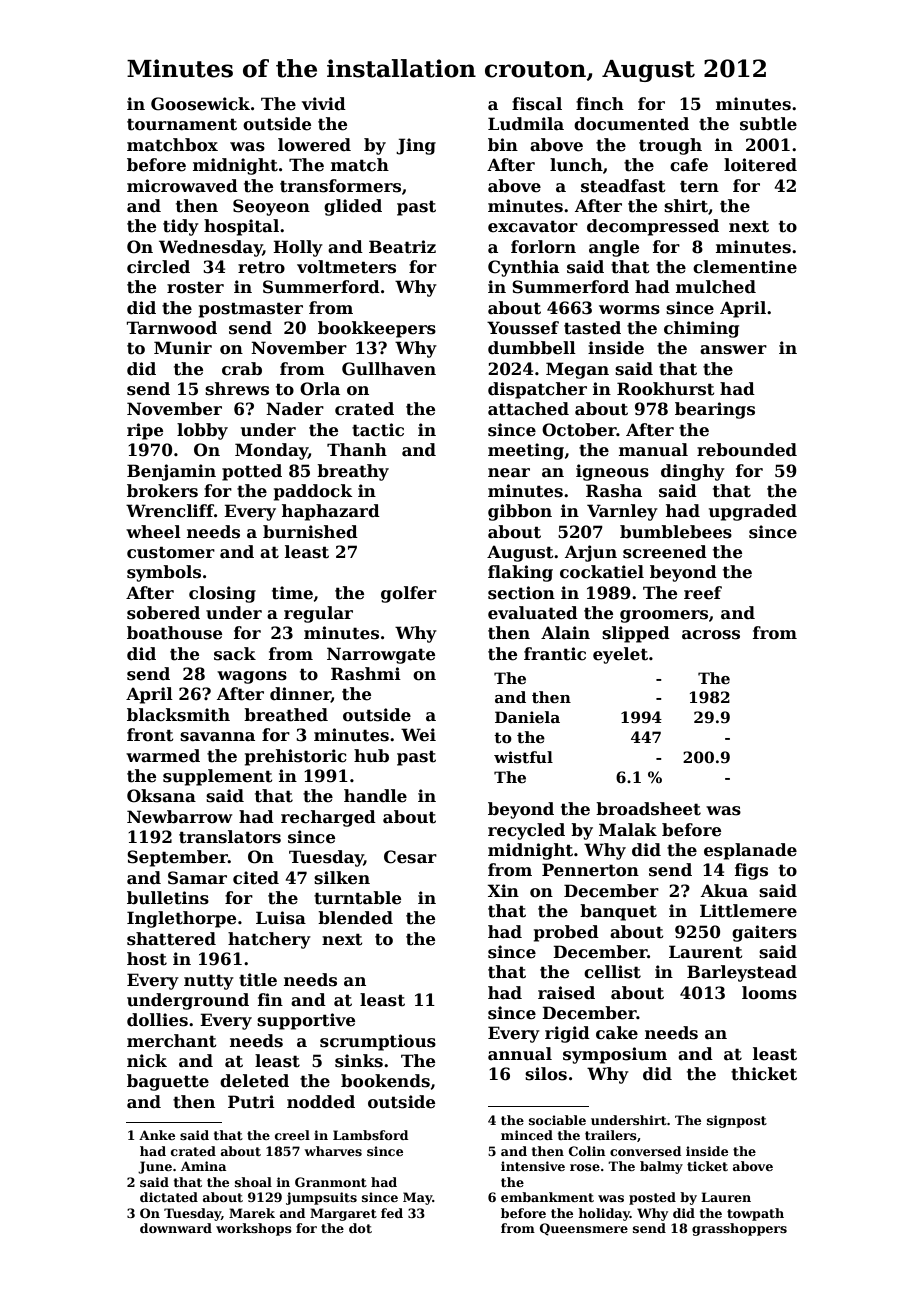  I want to click on Beatriz, so click(402, 247).
